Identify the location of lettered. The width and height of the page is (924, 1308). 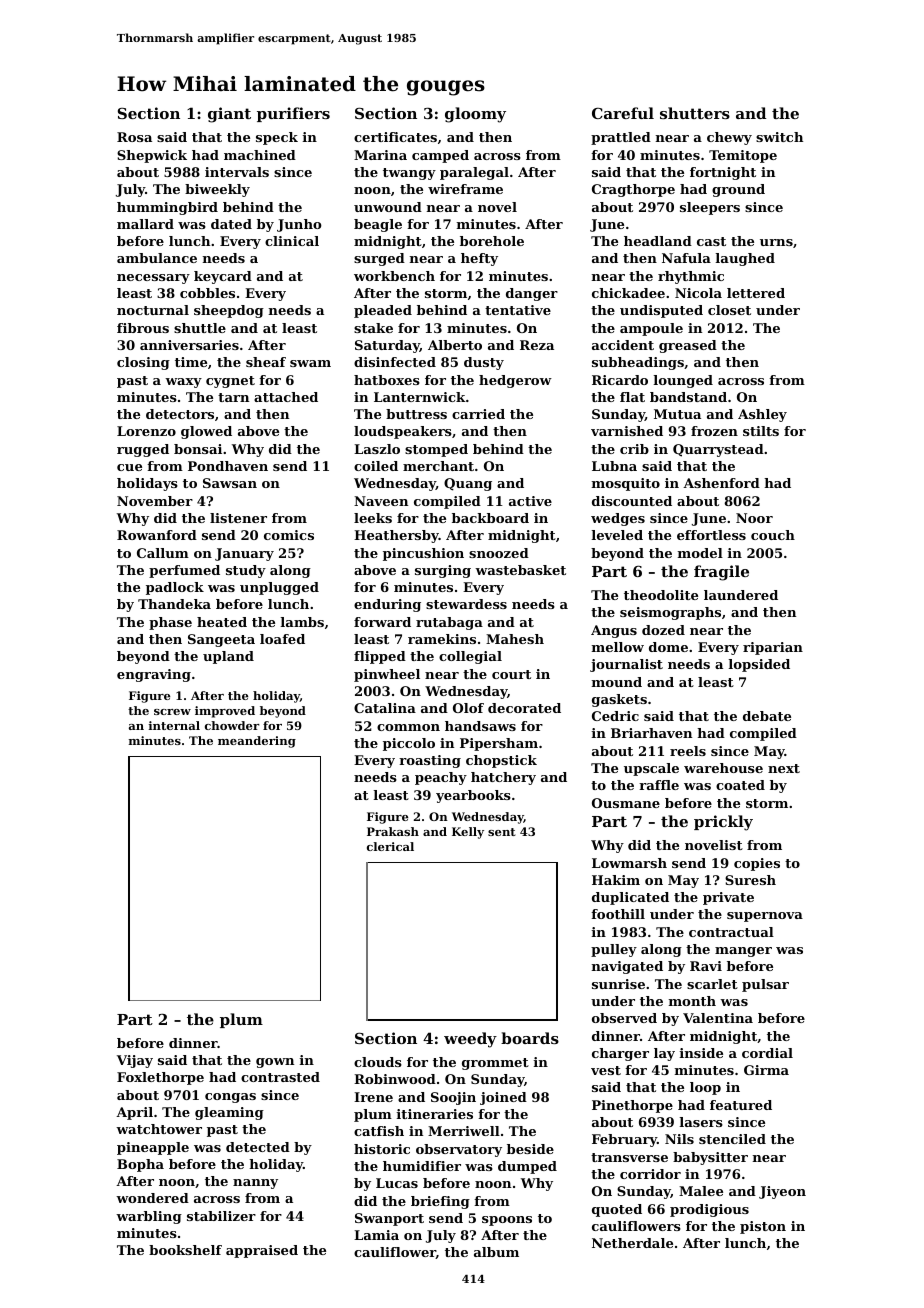
(756, 293).
